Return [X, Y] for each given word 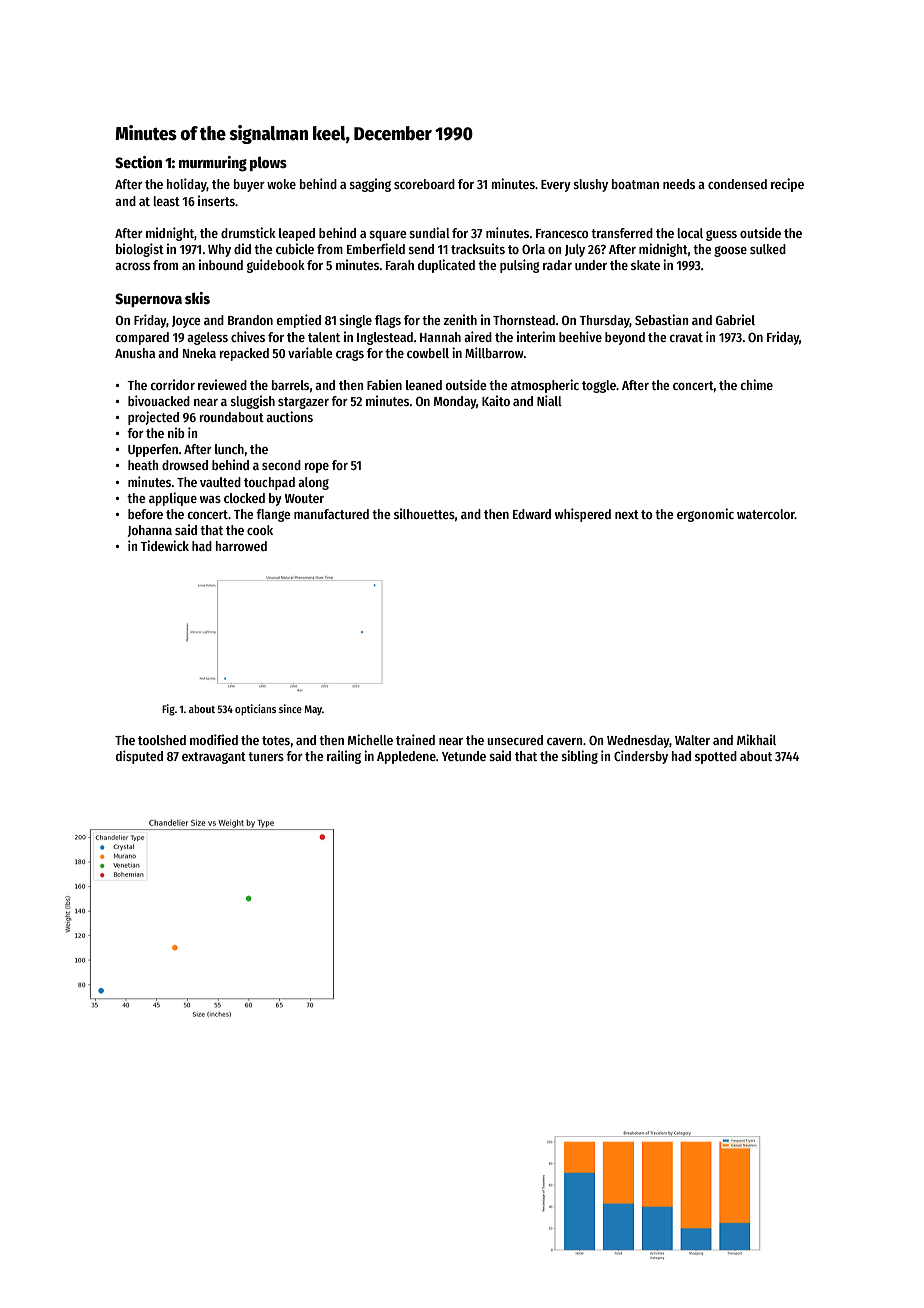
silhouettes [424, 513]
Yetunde [464, 756]
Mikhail [756, 739]
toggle [599, 386]
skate [645, 265]
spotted [716, 757]
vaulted [220, 482]
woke [281, 184]
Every [556, 186]
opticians [255, 710]
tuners [266, 756]
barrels [290, 385]
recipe [787, 185]
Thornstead [524, 320]
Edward [532, 514]
